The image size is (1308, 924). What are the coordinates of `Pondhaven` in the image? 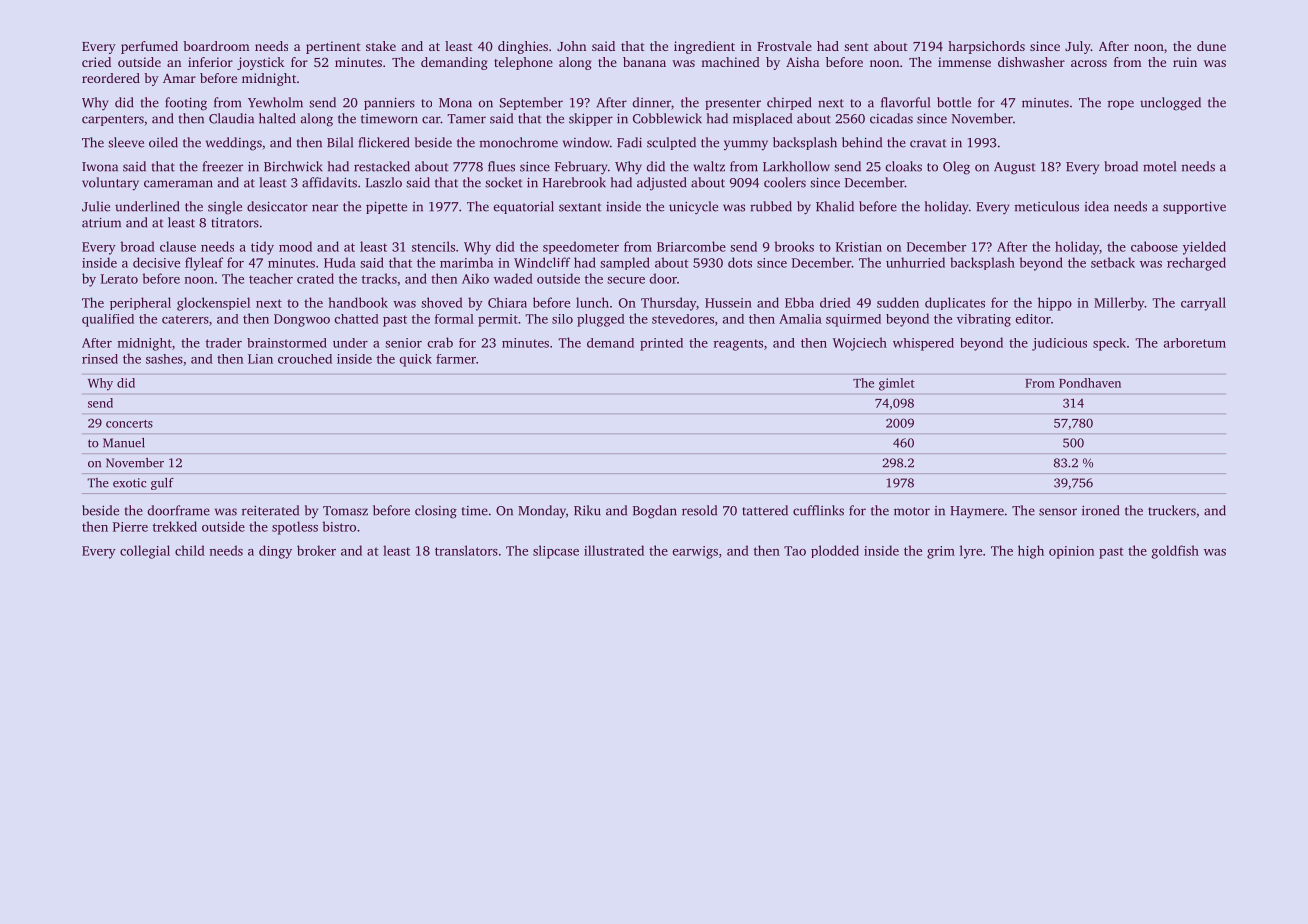 It's located at (1090, 383).
